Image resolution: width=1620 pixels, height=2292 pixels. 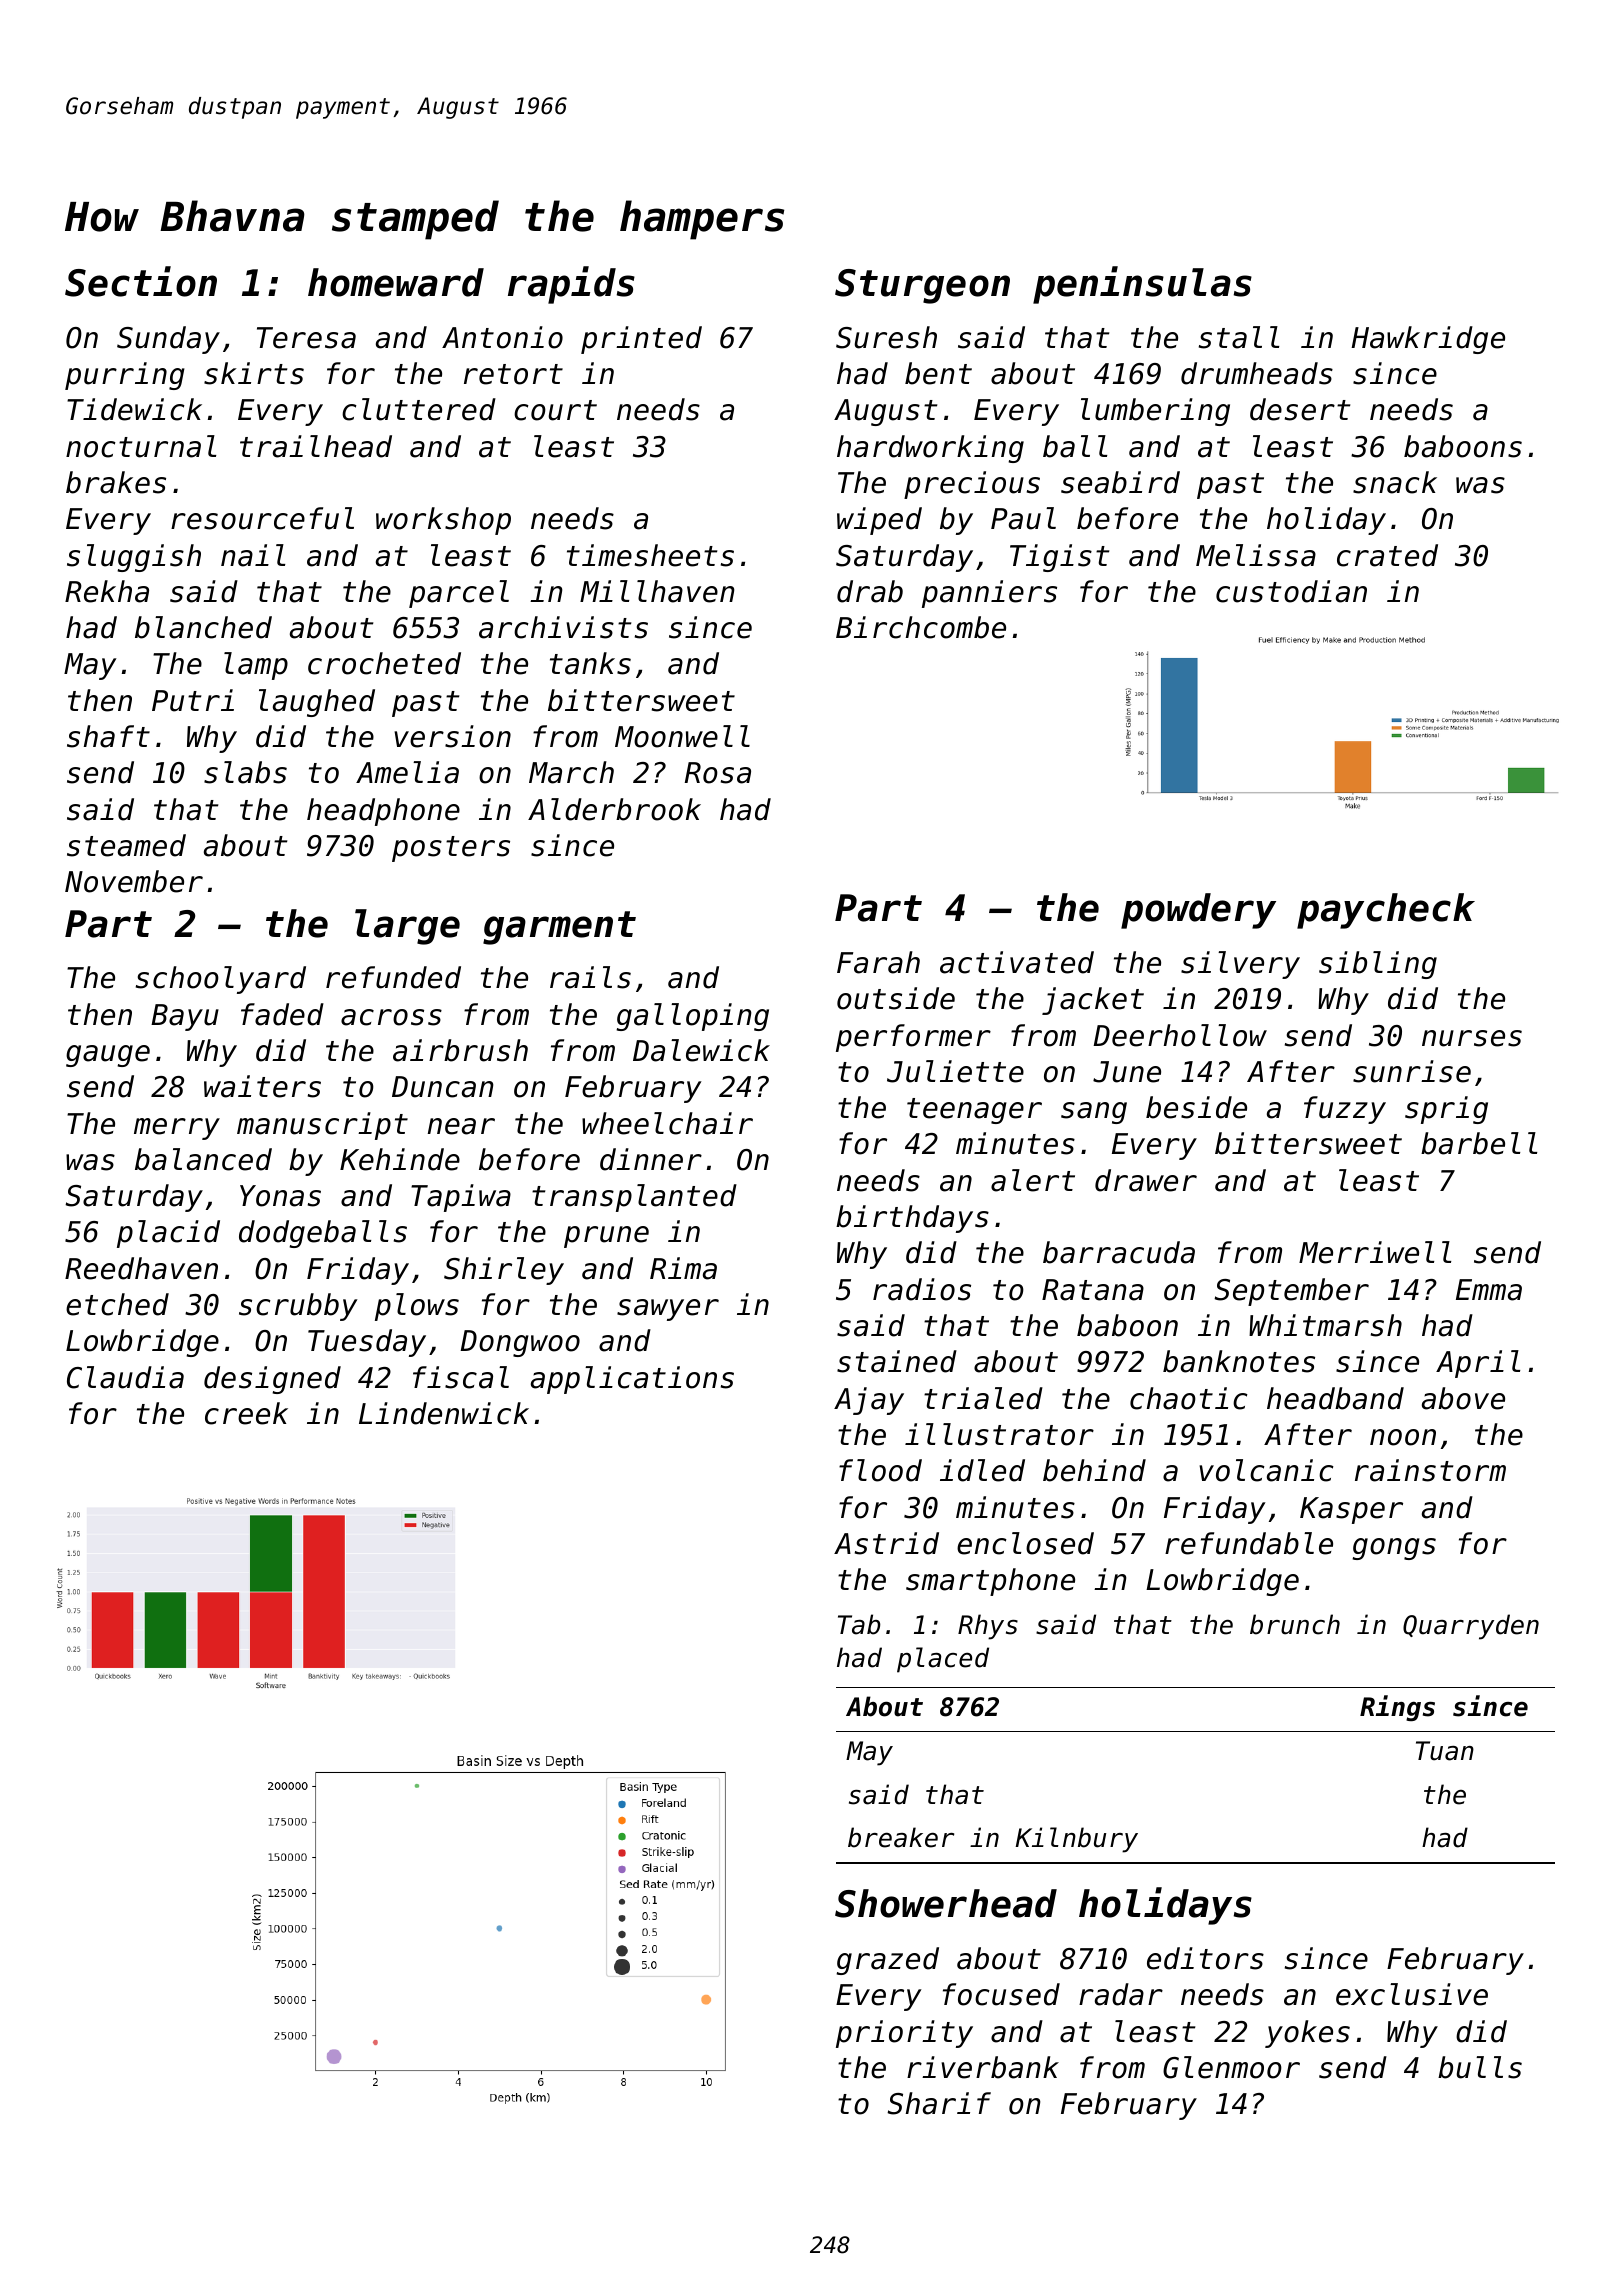 I want to click on Dalewick, so click(x=701, y=1050).
